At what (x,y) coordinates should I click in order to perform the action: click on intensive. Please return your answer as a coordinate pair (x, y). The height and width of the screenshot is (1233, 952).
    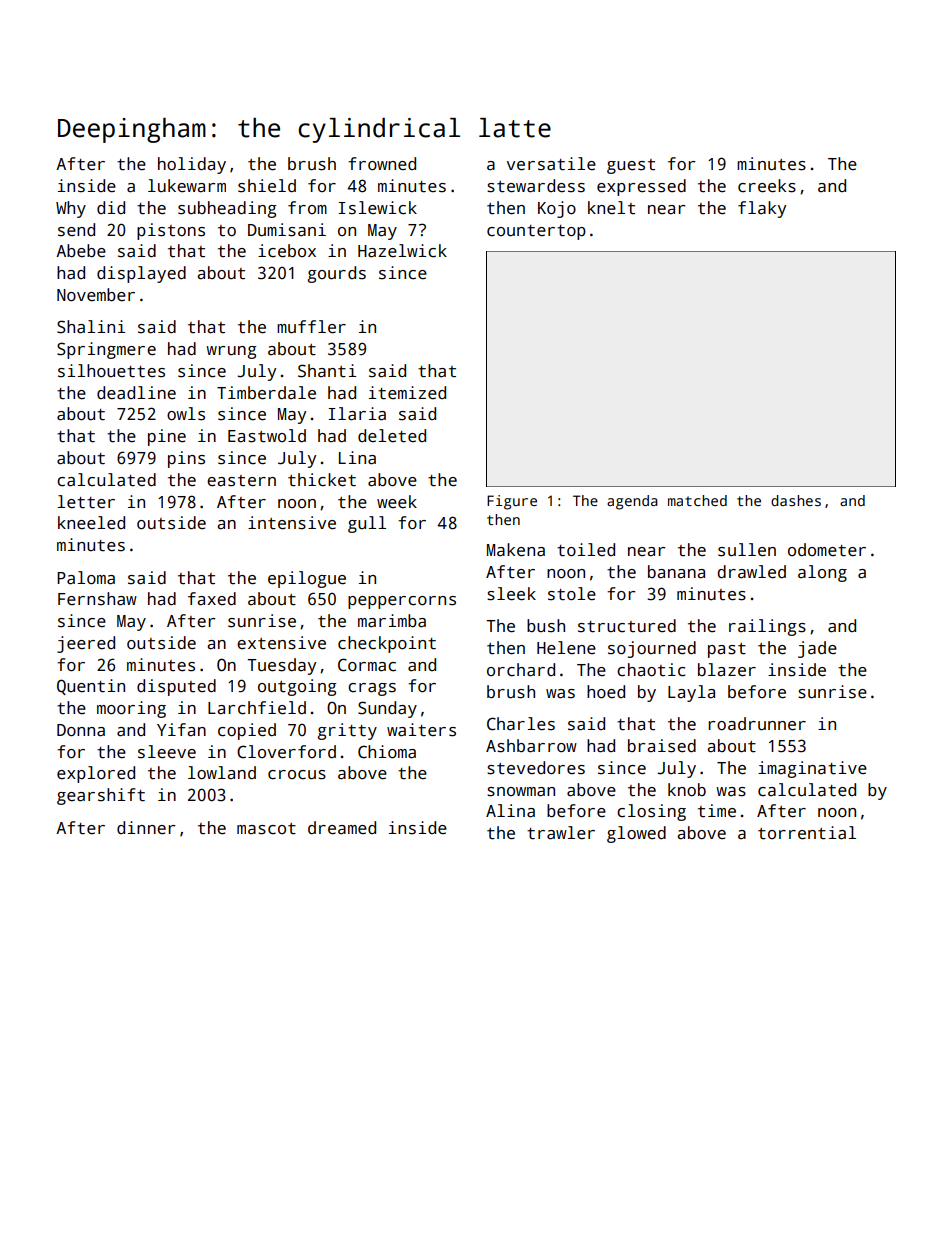
    Looking at the image, I should click on (292, 523).
